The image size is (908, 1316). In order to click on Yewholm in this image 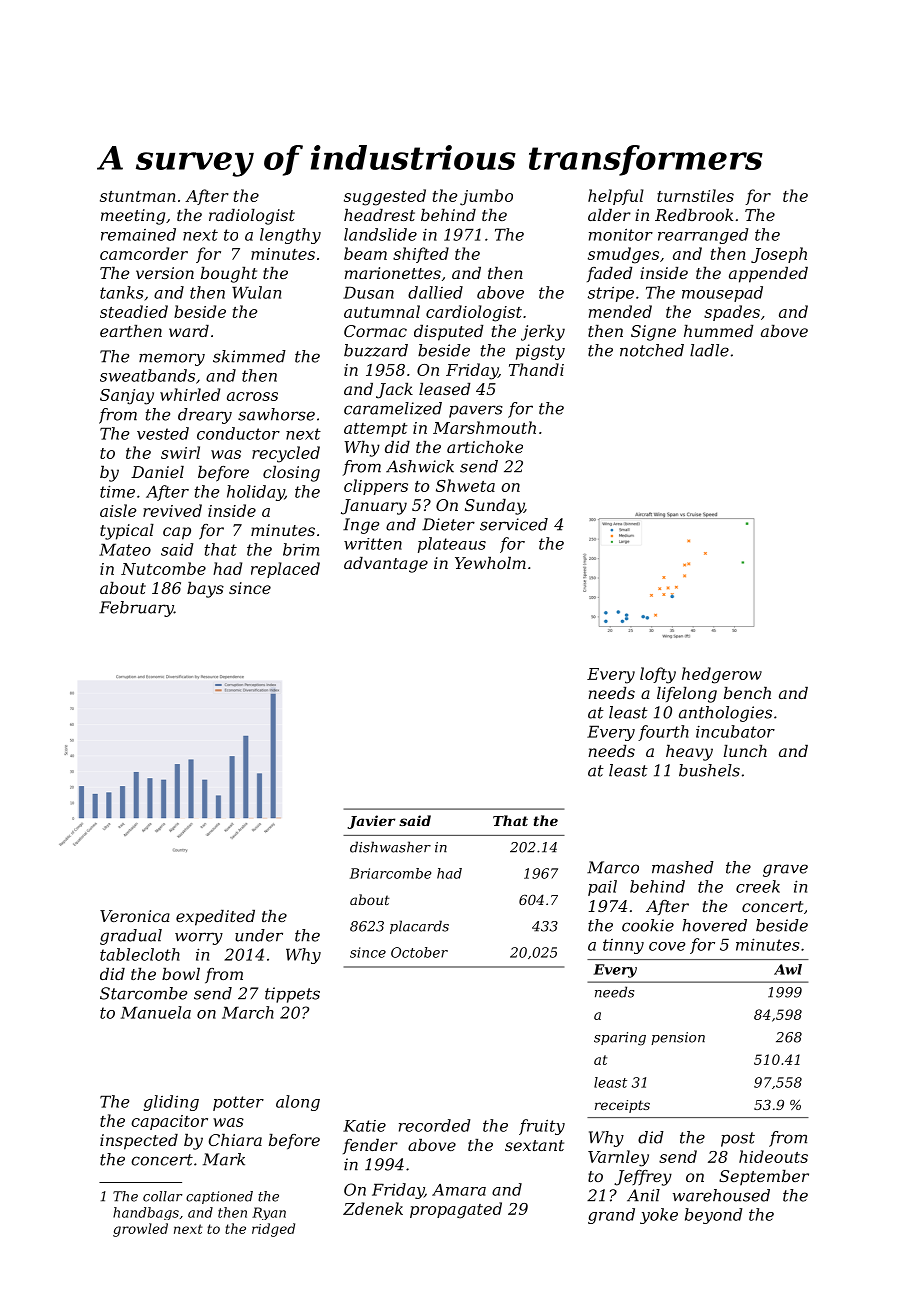, I will do `click(490, 563)`.
